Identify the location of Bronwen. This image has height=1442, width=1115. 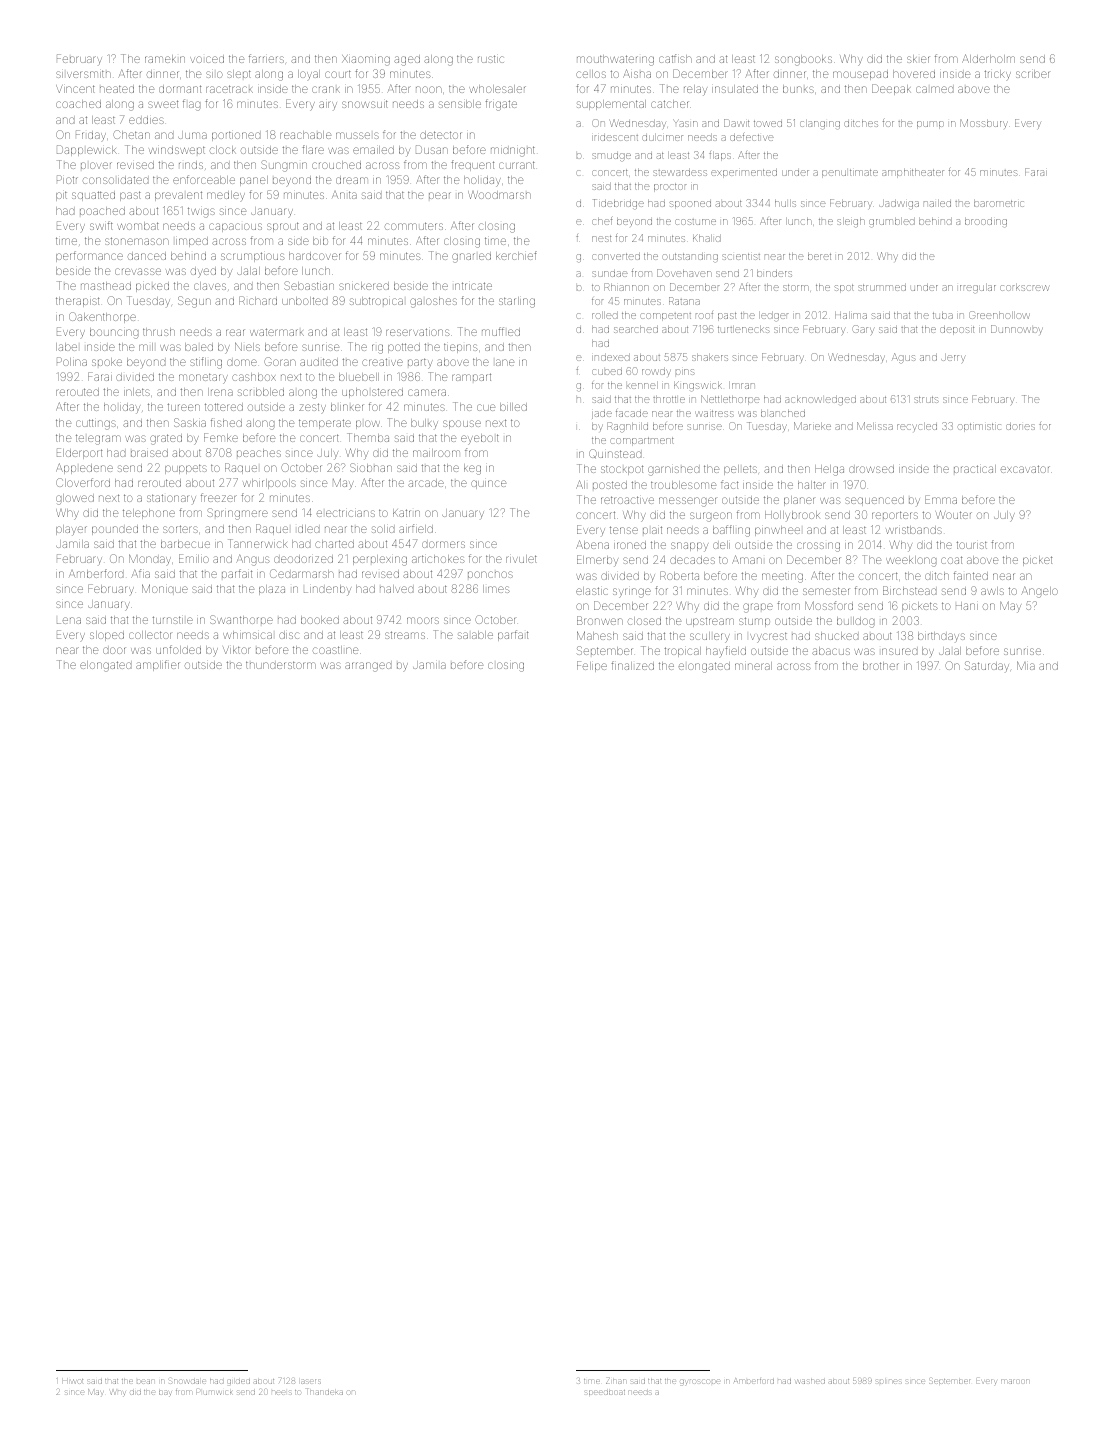
(600, 620).
